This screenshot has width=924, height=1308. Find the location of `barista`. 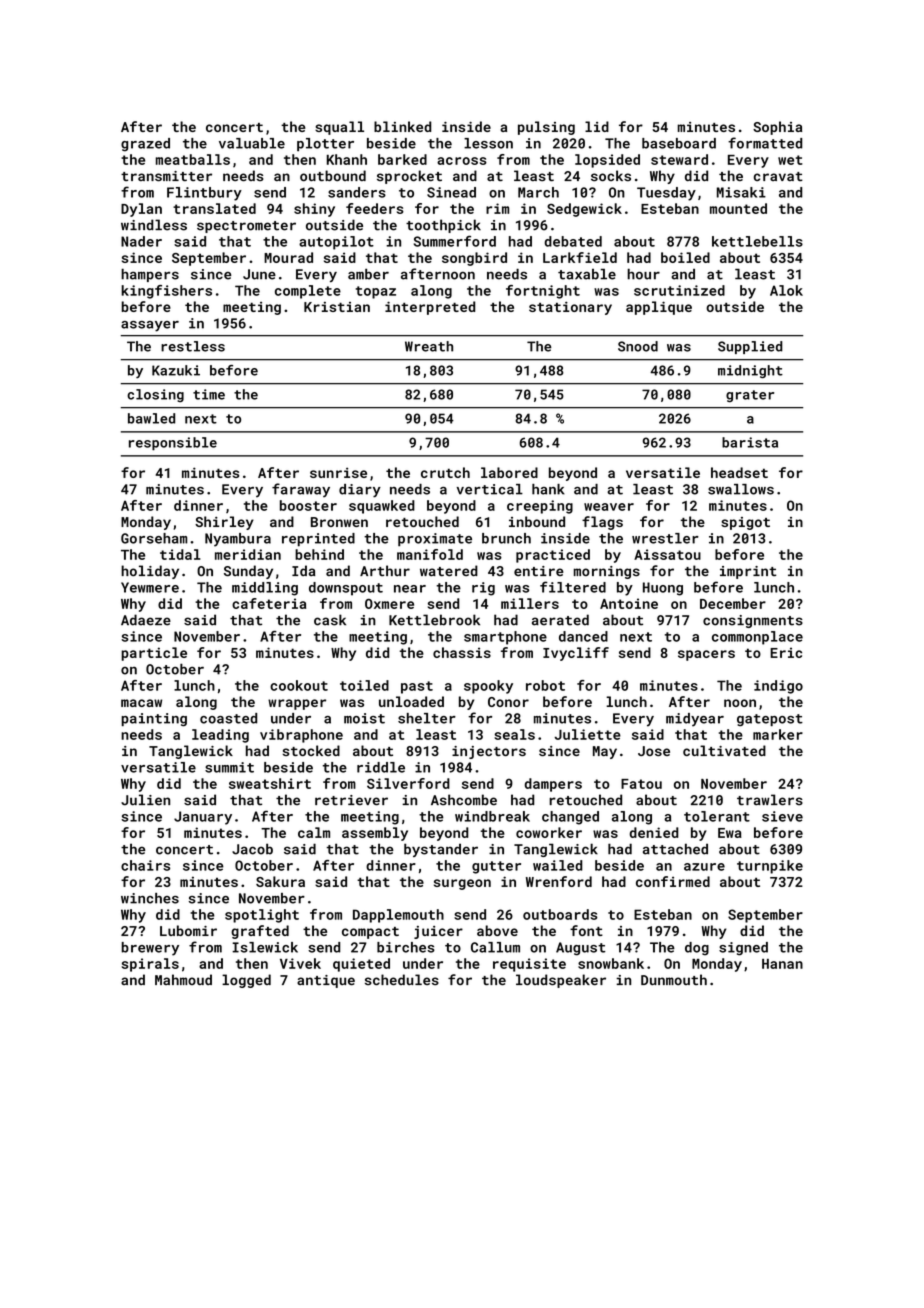

barista is located at coordinates (750, 442).
